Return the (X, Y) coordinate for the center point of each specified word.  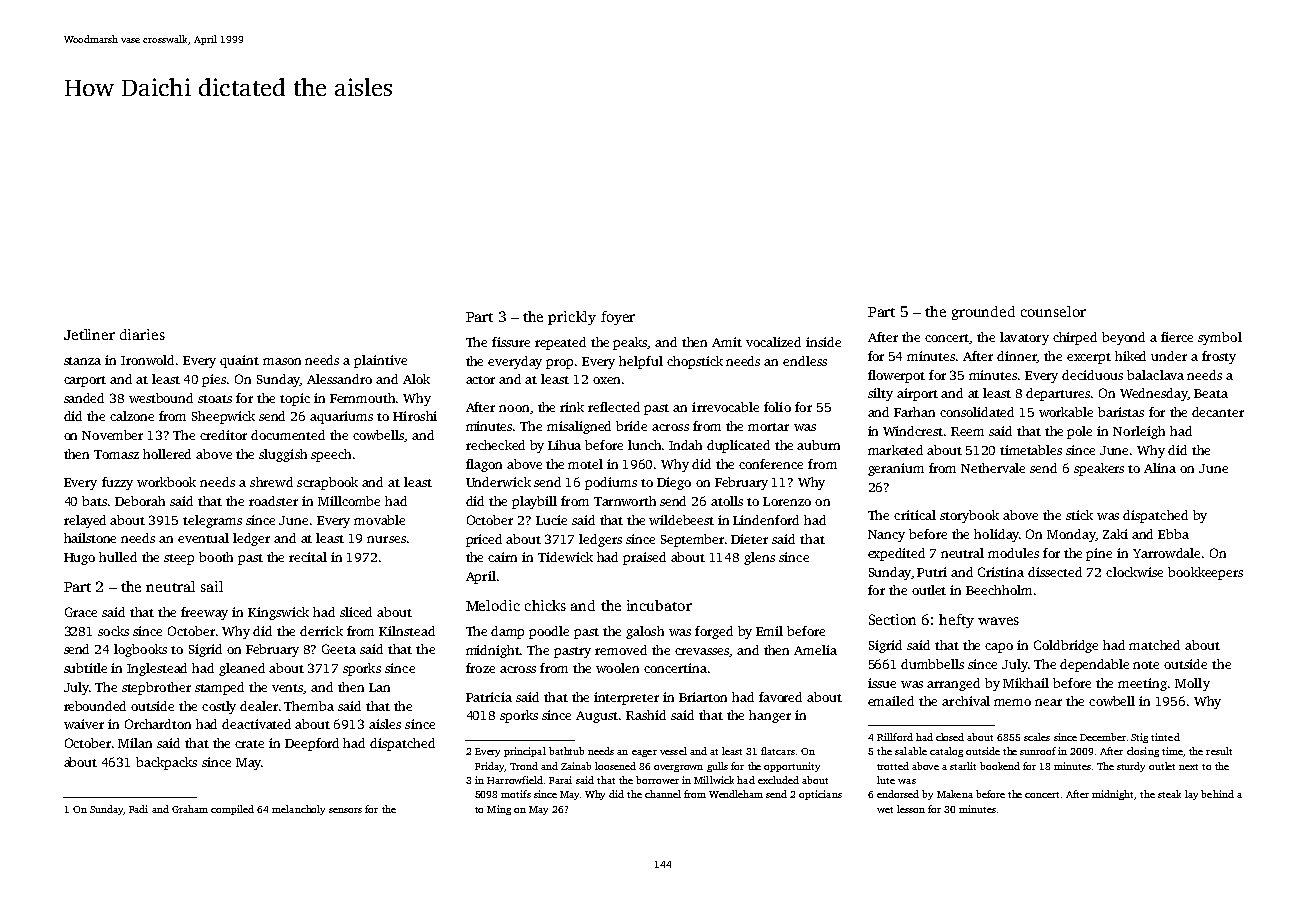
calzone (132, 416)
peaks (630, 343)
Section (892, 619)
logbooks (140, 650)
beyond (1123, 338)
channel (663, 794)
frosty (1219, 357)
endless (805, 361)
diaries (142, 334)
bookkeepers (1205, 573)
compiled (232, 810)
